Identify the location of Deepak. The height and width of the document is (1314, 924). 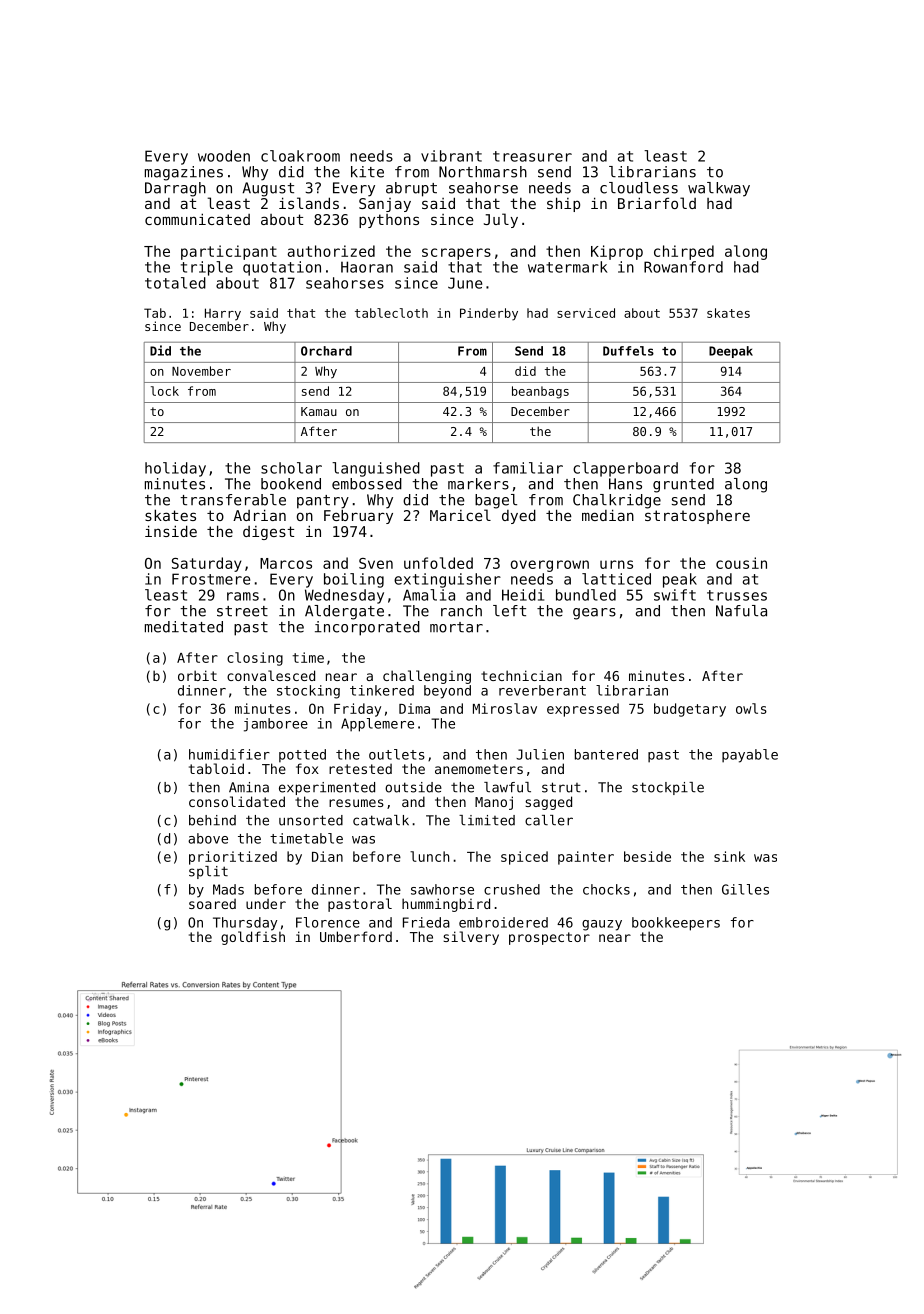
(731, 352).
